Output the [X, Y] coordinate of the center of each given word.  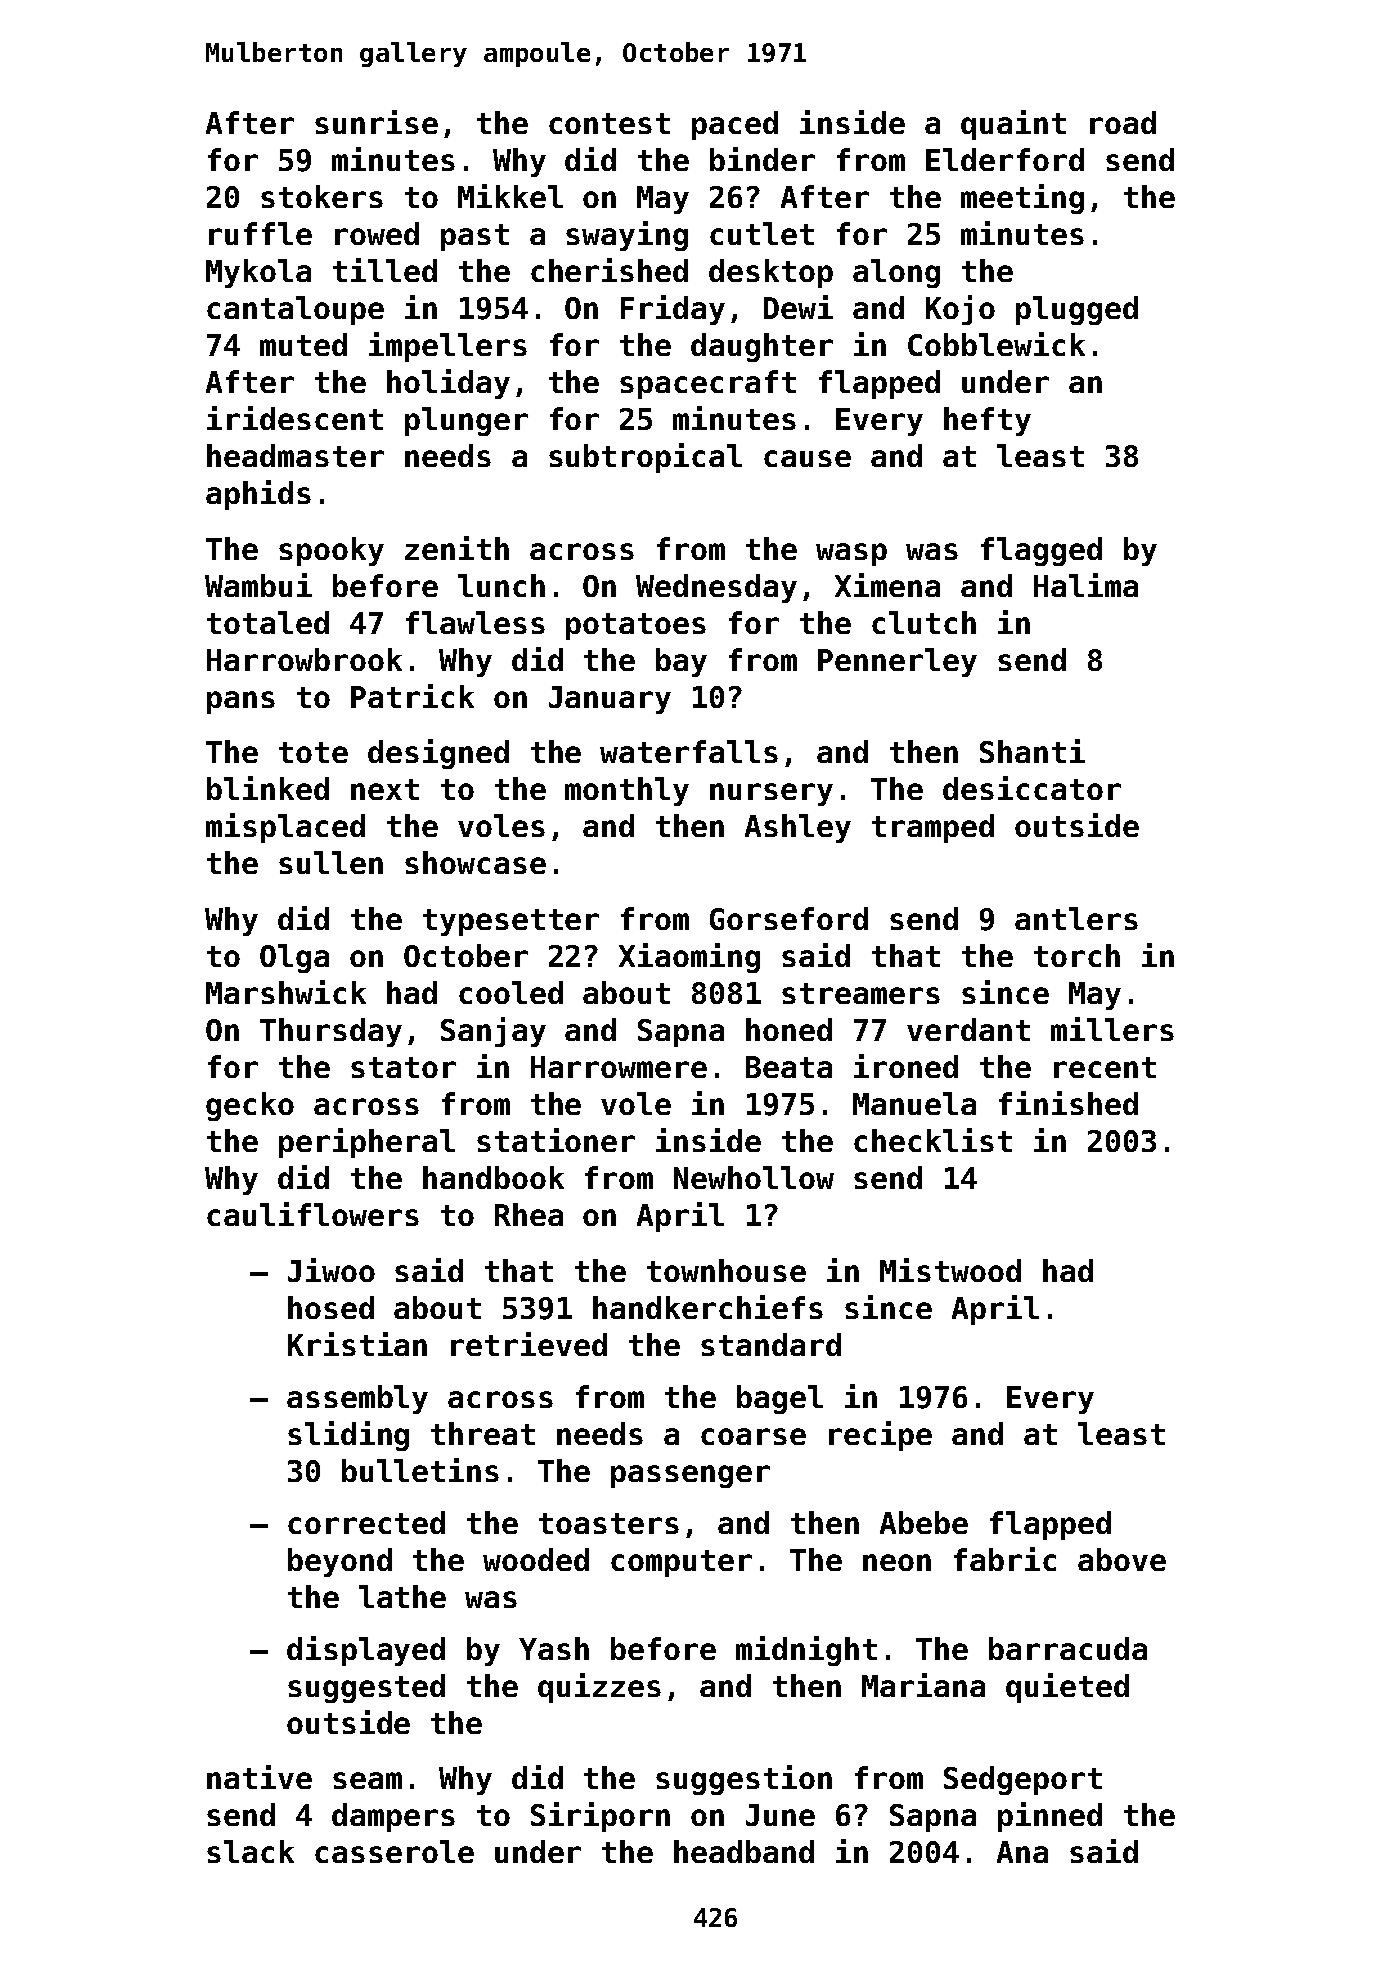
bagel [780, 1399]
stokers [322, 196]
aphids [258, 495]
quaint [1013, 125]
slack [250, 1851]
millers [1112, 1029]
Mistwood [950, 1270]
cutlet [762, 233]
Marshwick [286, 992]
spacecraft [708, 384]
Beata [789, 1067]
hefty [987, 421]
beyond [340, 1562]
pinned [1050, 1817]
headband [744, 1851]
